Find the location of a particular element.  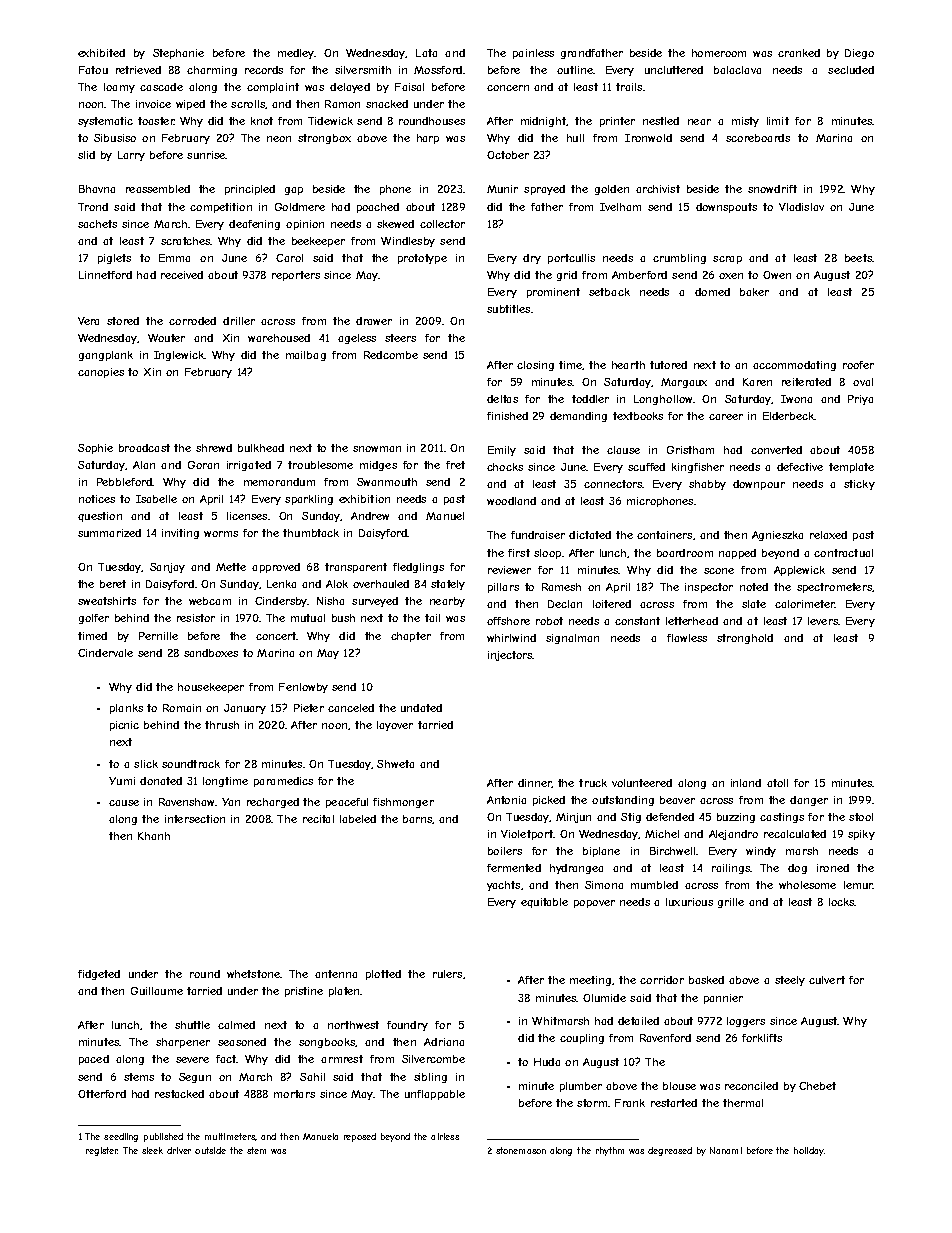

danger is located at coordinates (809, 801).
